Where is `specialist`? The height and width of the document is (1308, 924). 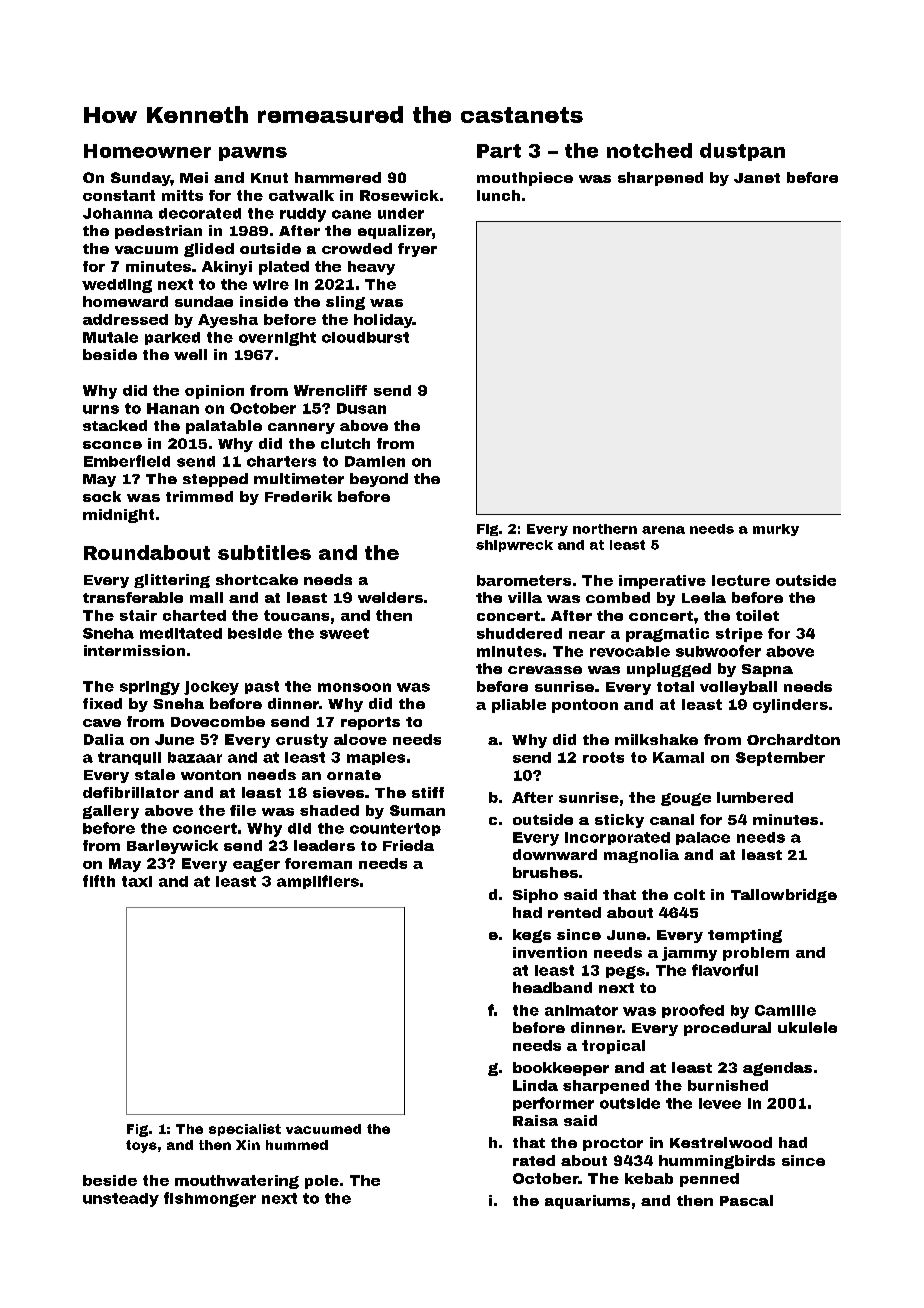 specialist is located at coordinates (245, 1130).
